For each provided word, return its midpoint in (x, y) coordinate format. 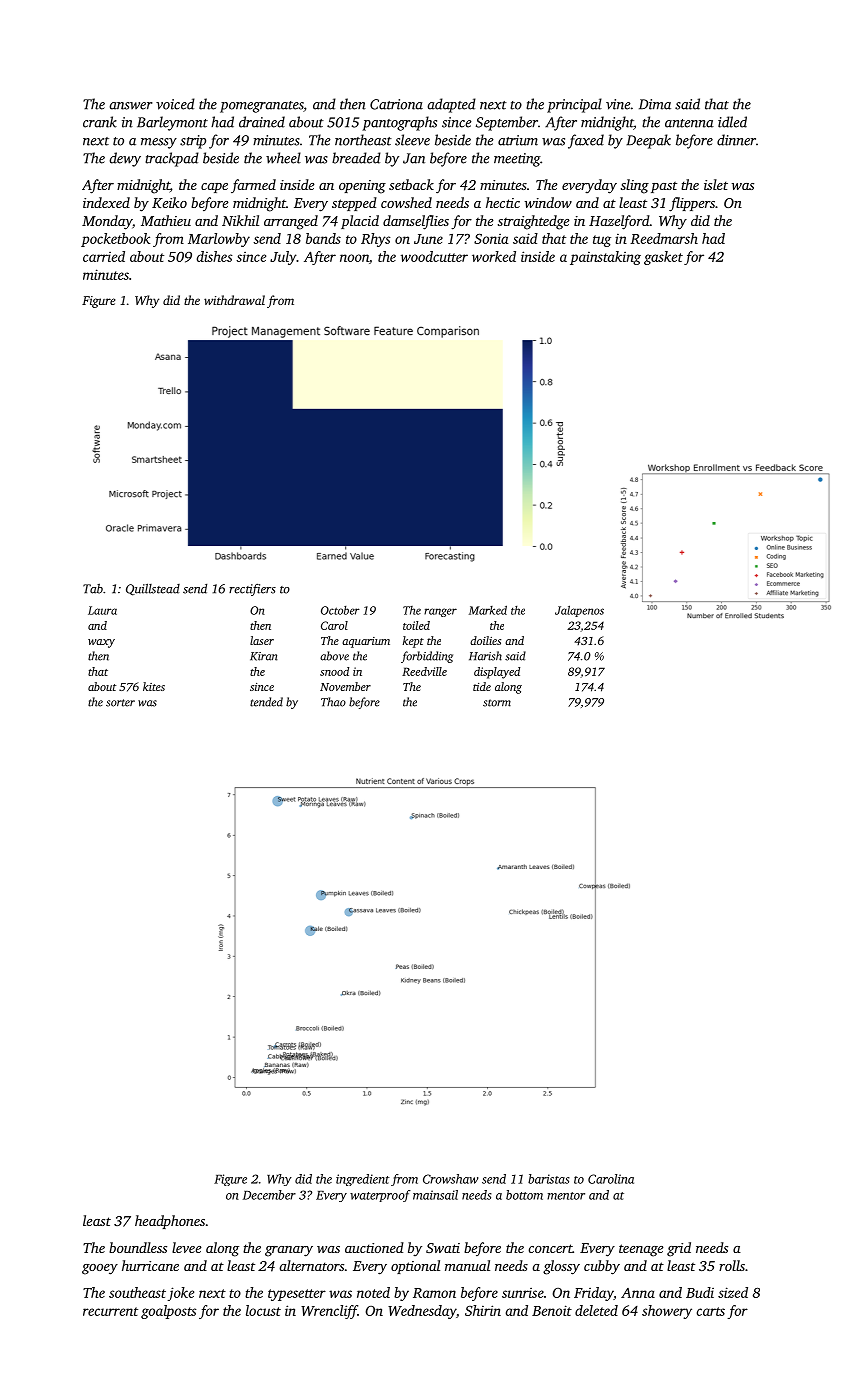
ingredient (363, 1180)
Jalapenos (579, 611)
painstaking (605, 258)
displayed (497, 673)
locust (263, 1310)
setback (411, 184)
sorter (120, 703)
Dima (655, 104)
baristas (549, 1179)
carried (104, 256)
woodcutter (434, 256)
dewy (125, 159)
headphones (170, 1222)
